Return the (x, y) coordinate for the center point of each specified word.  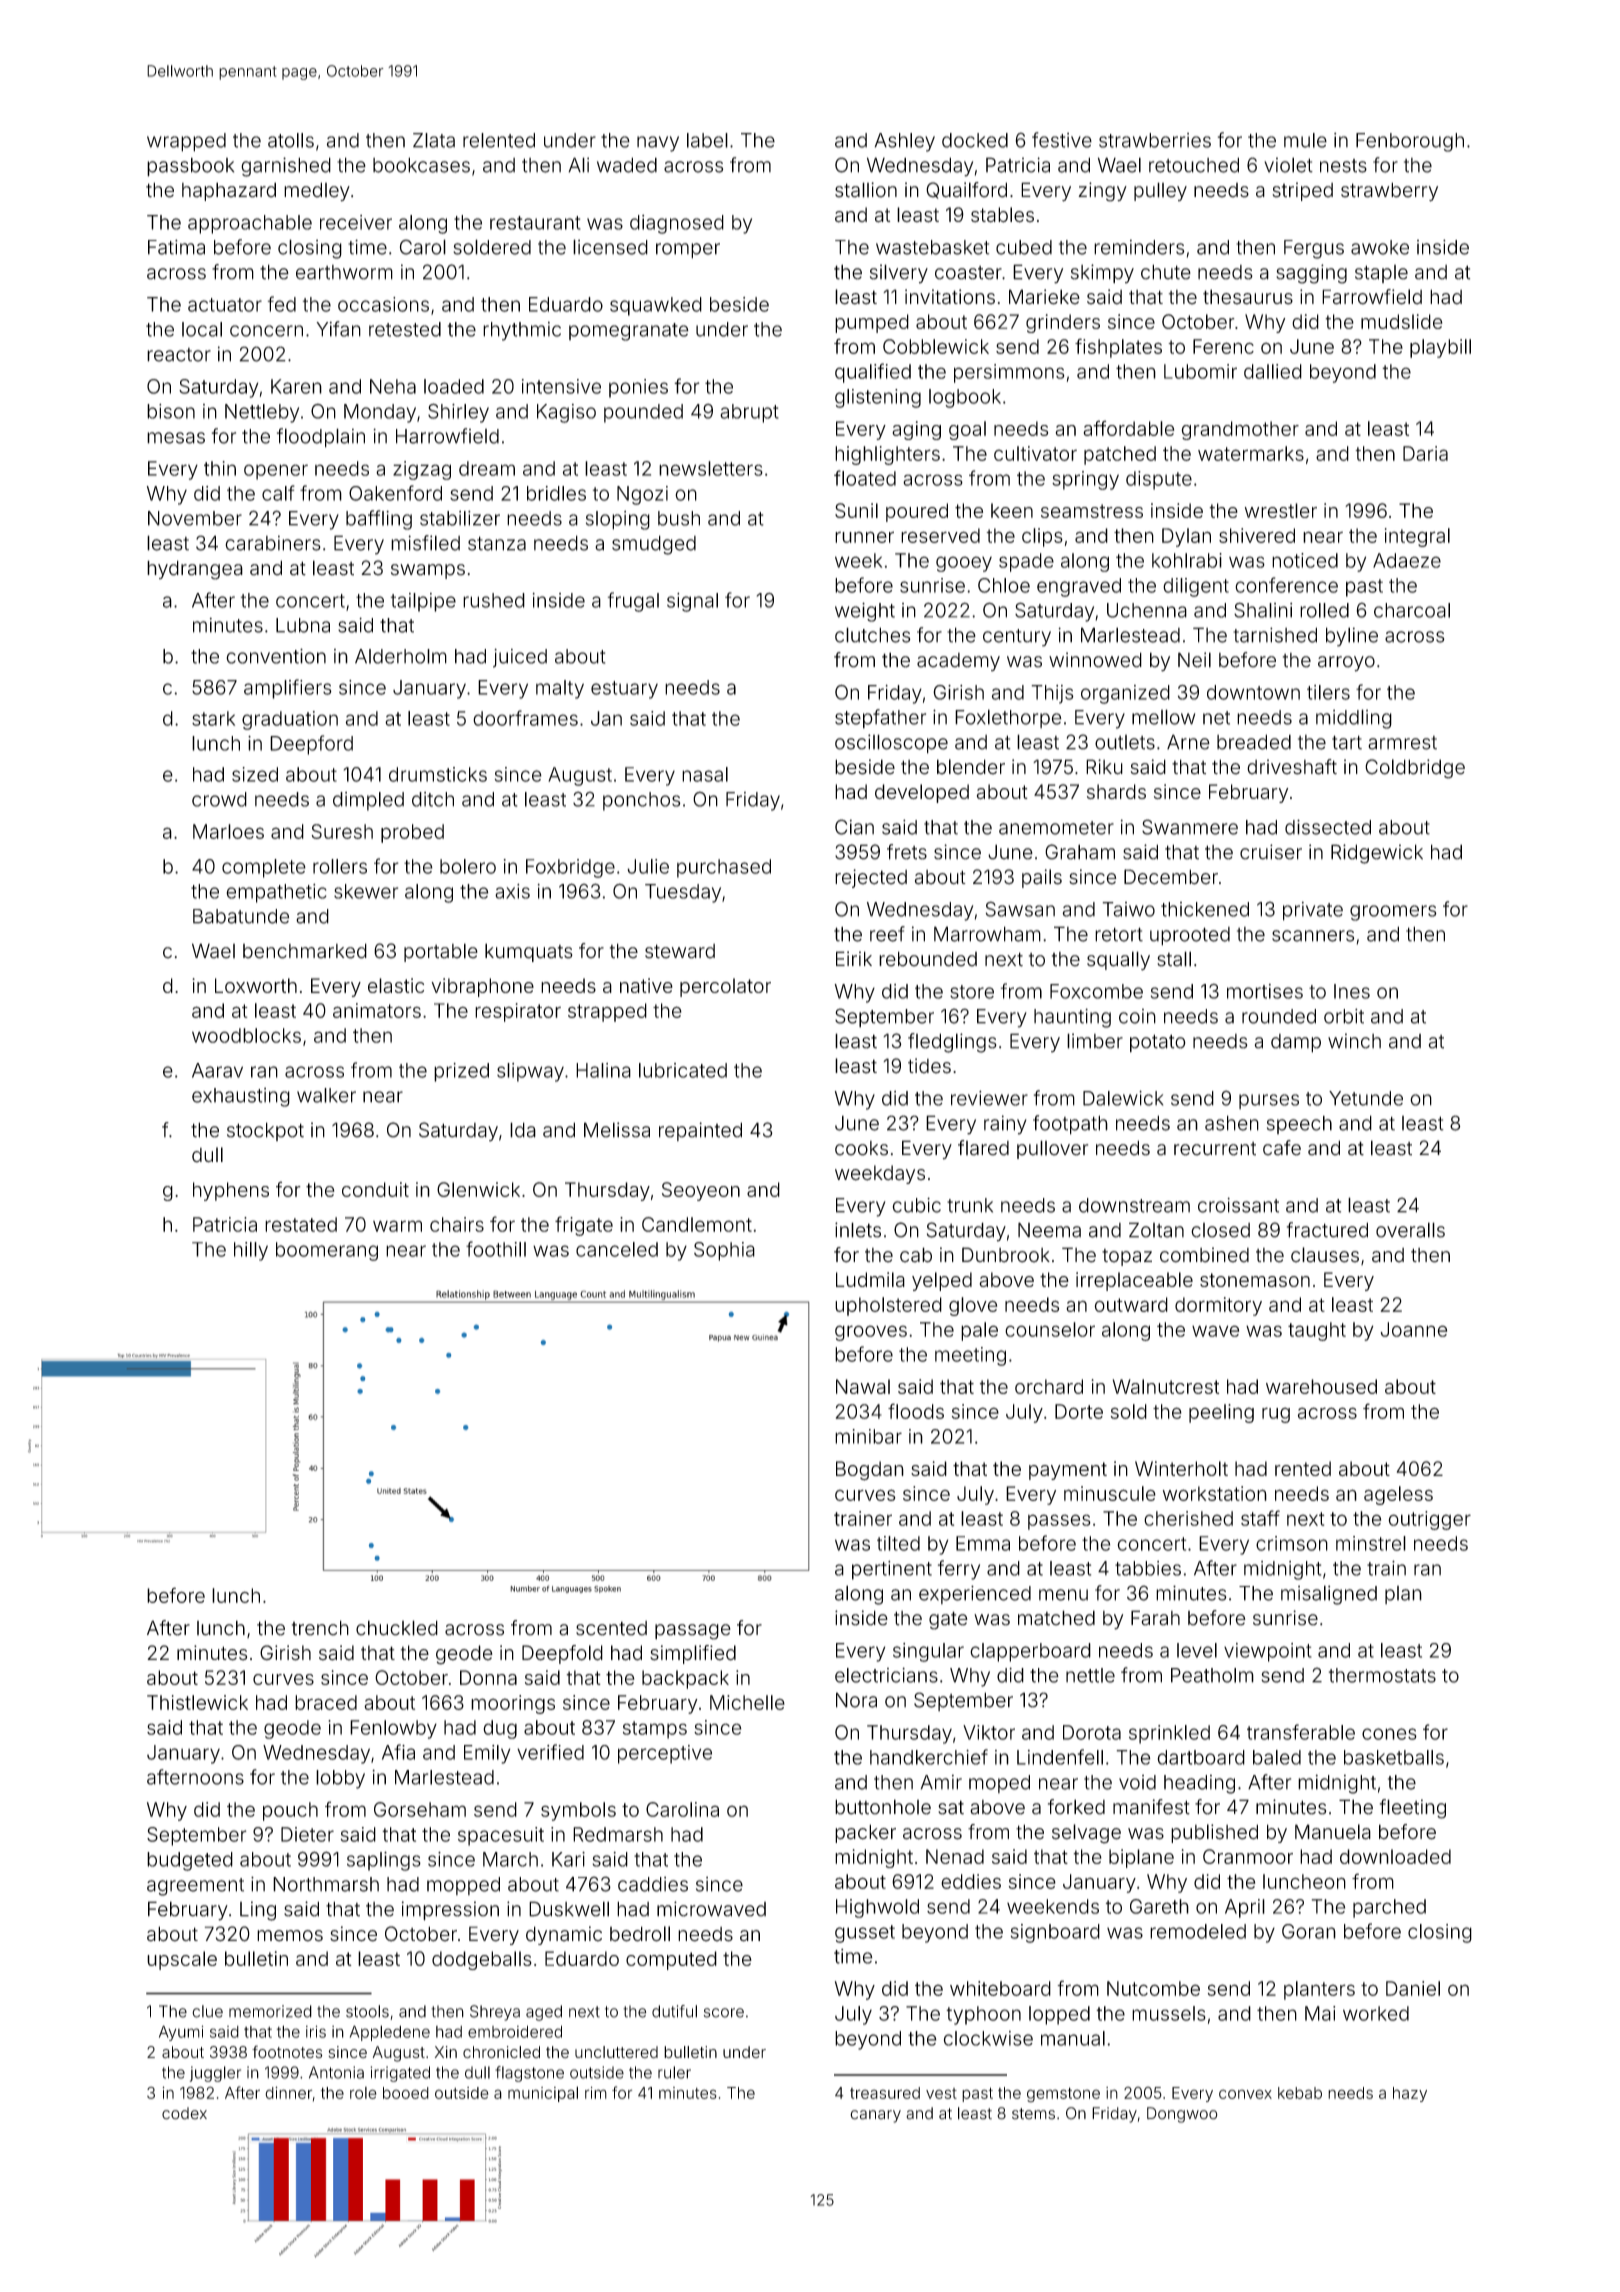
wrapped (186, 142)
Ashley (905, 142)
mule (1305, 140)
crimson (1292, 1543)
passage (693, 1632)
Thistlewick (197, 1702)
